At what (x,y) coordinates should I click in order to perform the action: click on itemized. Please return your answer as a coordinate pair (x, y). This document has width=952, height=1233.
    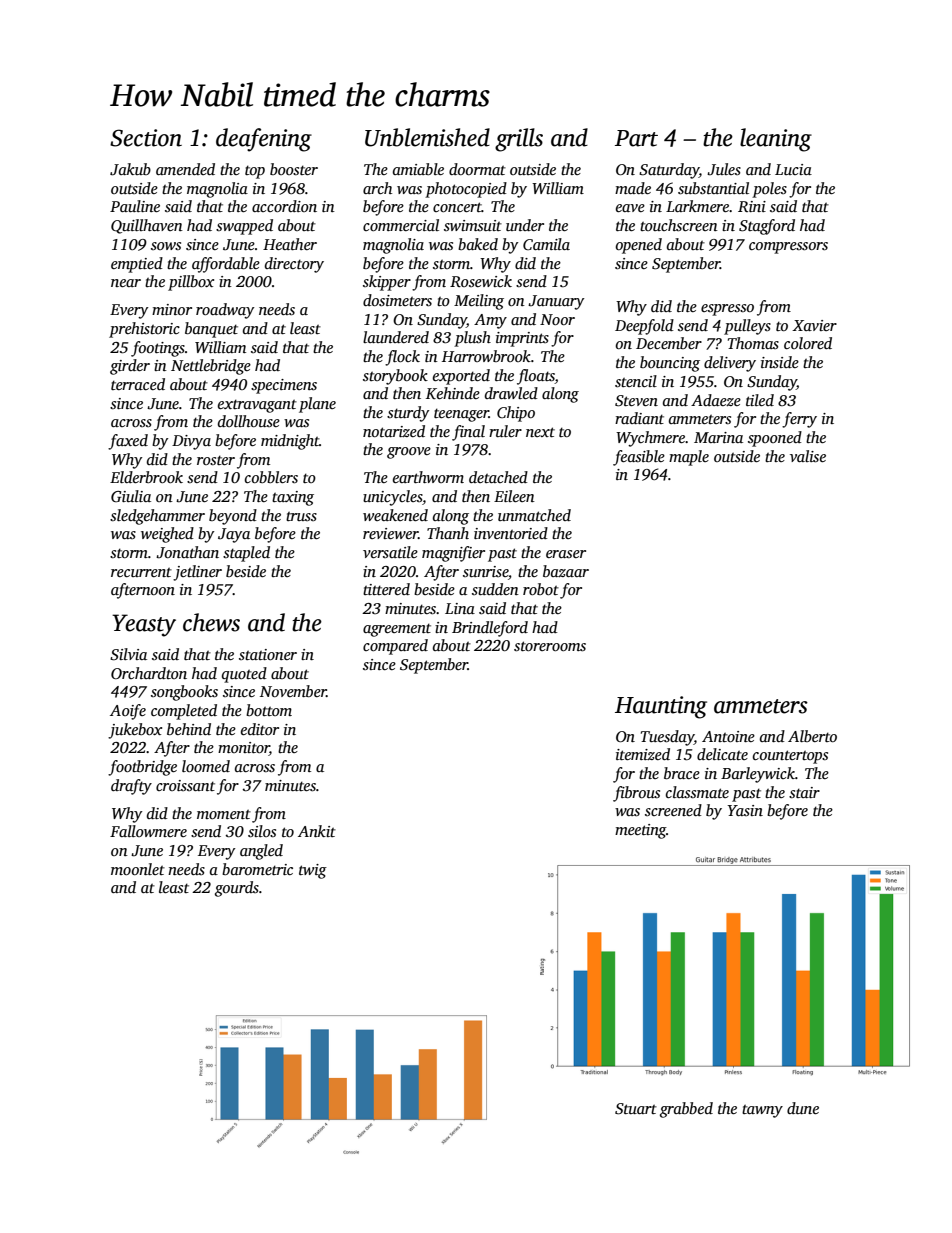
    Looking at the image, I should click on (643, 754).
